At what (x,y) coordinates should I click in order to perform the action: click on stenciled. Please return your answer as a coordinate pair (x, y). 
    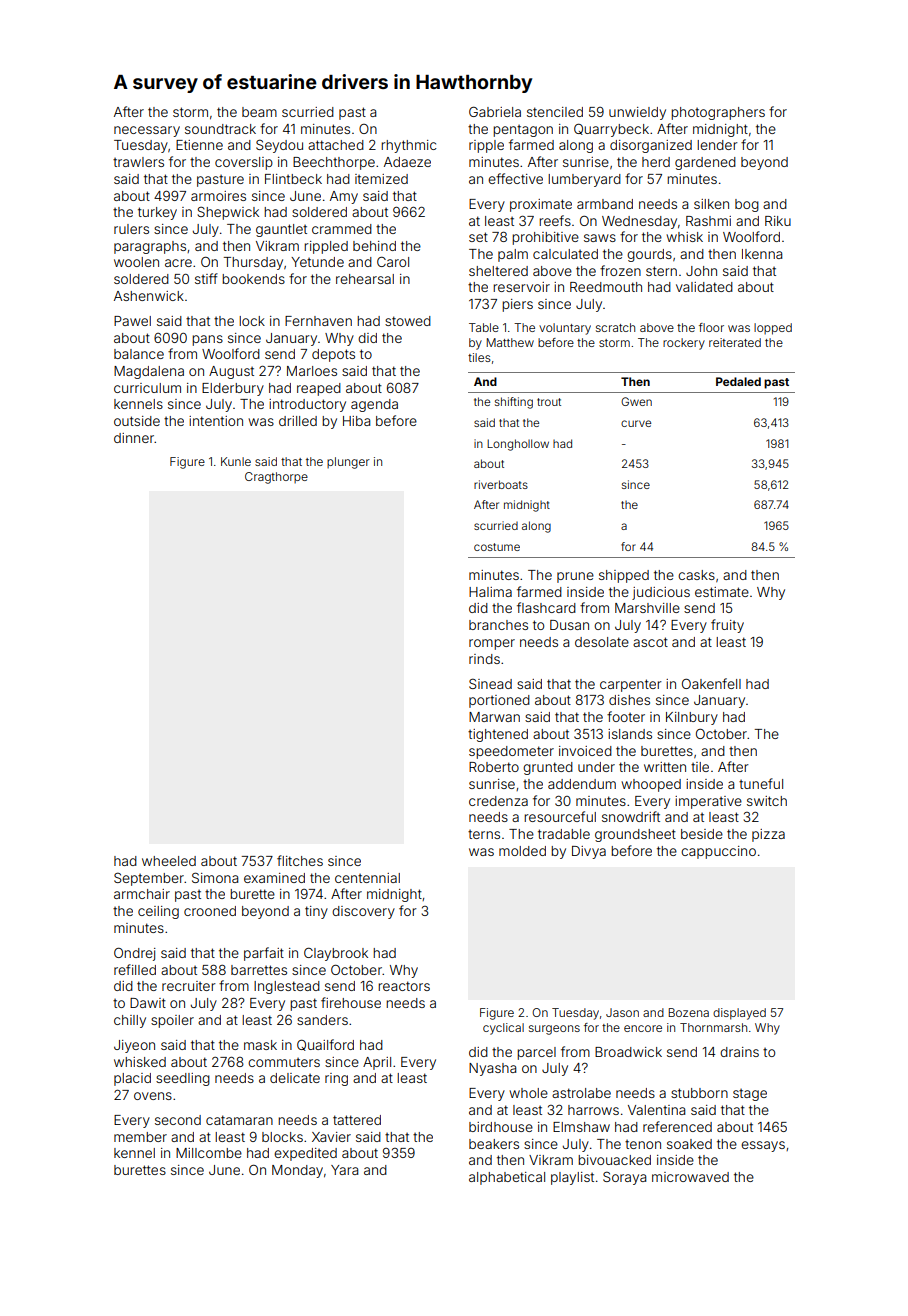
    Looking at the image, I should click on (555, 112).
